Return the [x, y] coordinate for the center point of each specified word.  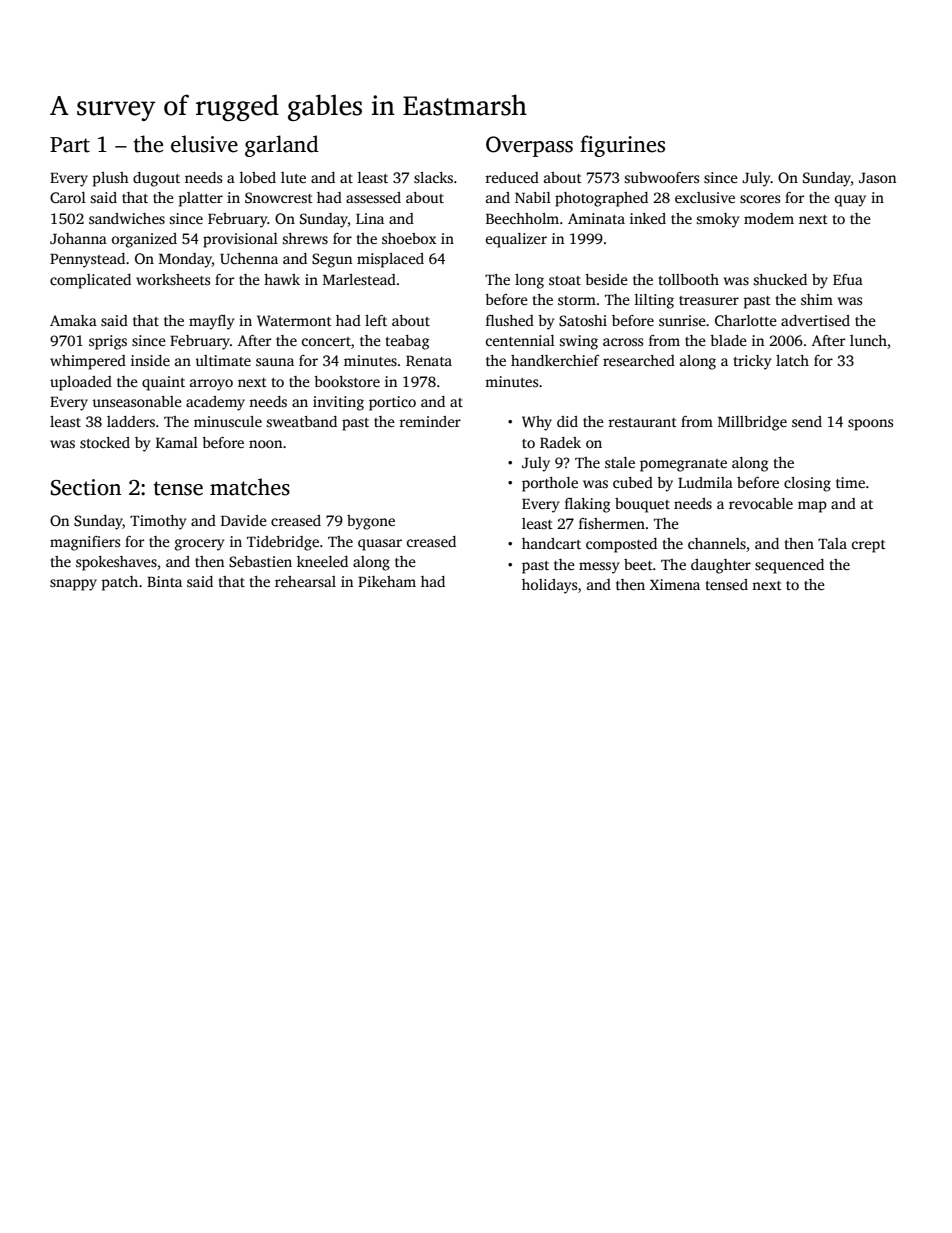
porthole [550, 484]
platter [201, 199]
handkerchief [555, 360]
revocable [761, 503]
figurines [622, 146]
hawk [282, 279]
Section [86, 487]
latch [792, 360]
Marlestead [359, 279]
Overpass [529, 146]
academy [215, 403]
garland [282, 146]
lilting [654, 301]
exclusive [705, 197]
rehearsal [305, 581]
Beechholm [522, 218]
